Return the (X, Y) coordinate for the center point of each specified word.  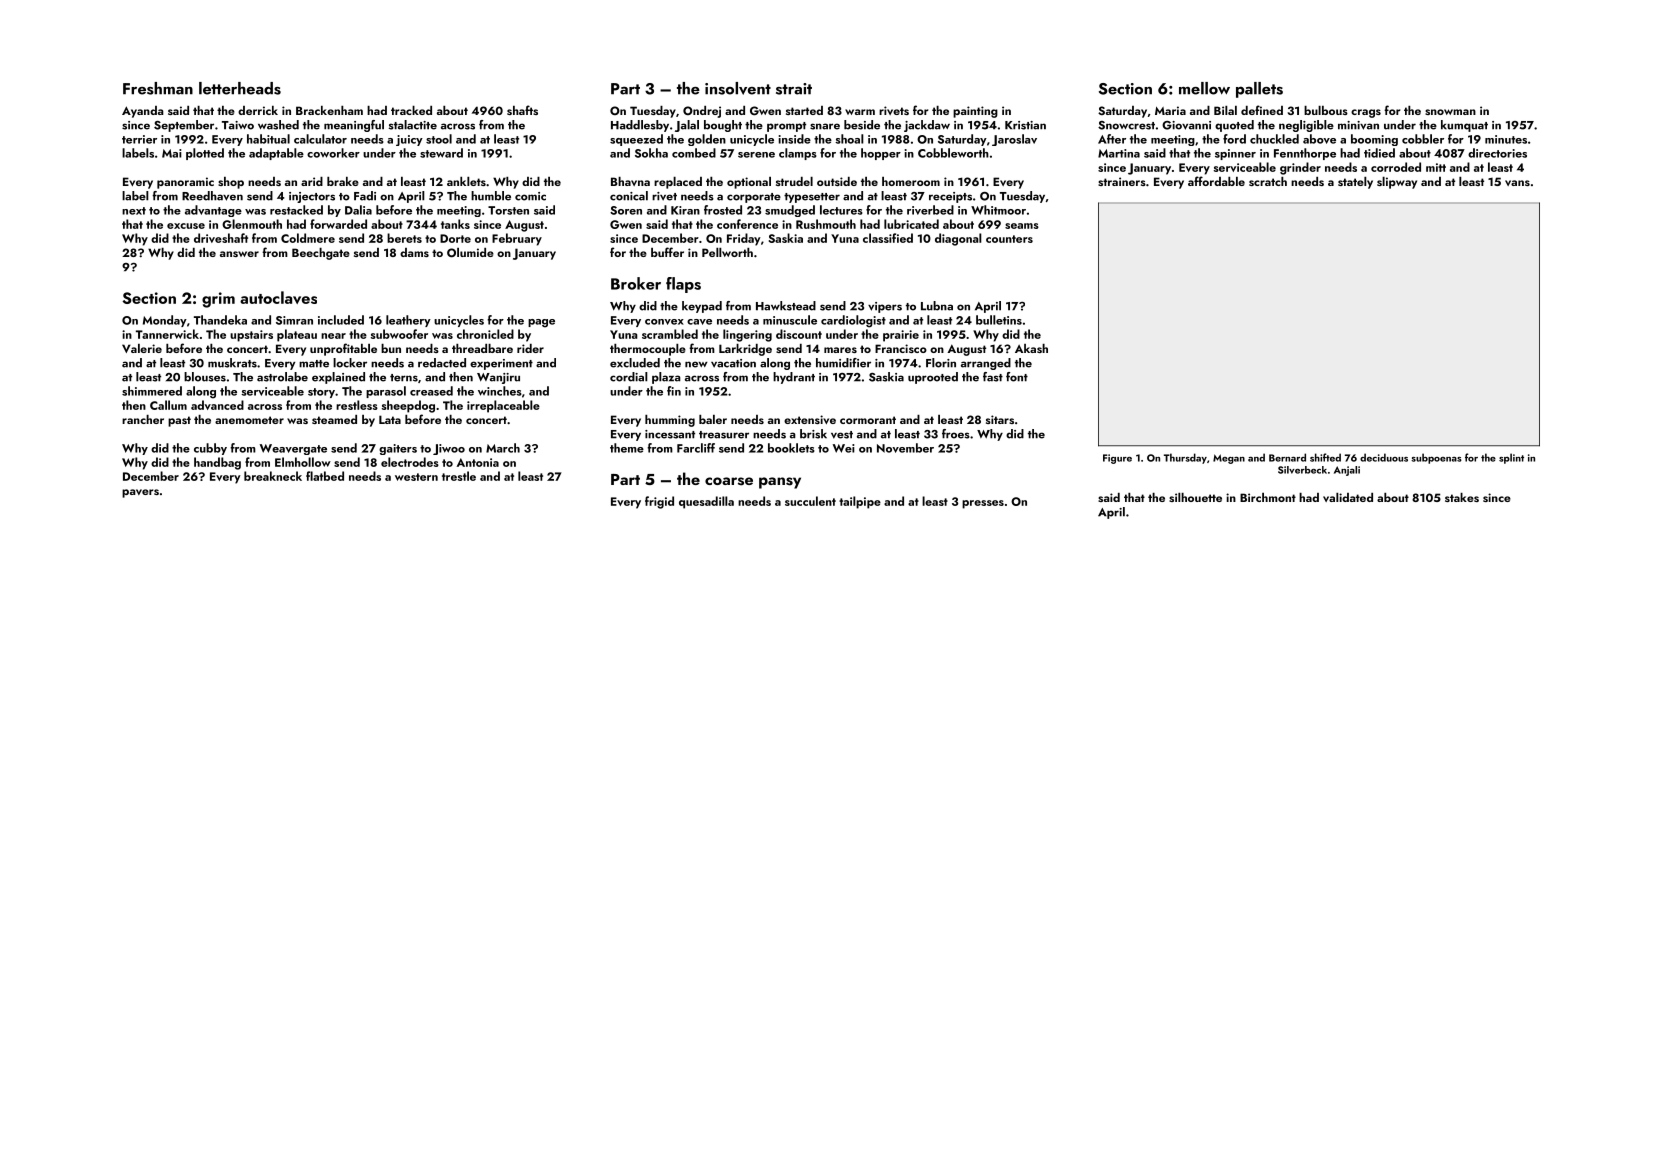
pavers (140, 493)
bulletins (999, 320)
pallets (1259, 90)
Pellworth (727, 252)
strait (794, 89)
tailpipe (860, 502)
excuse (186, 226)
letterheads (240, 88)
